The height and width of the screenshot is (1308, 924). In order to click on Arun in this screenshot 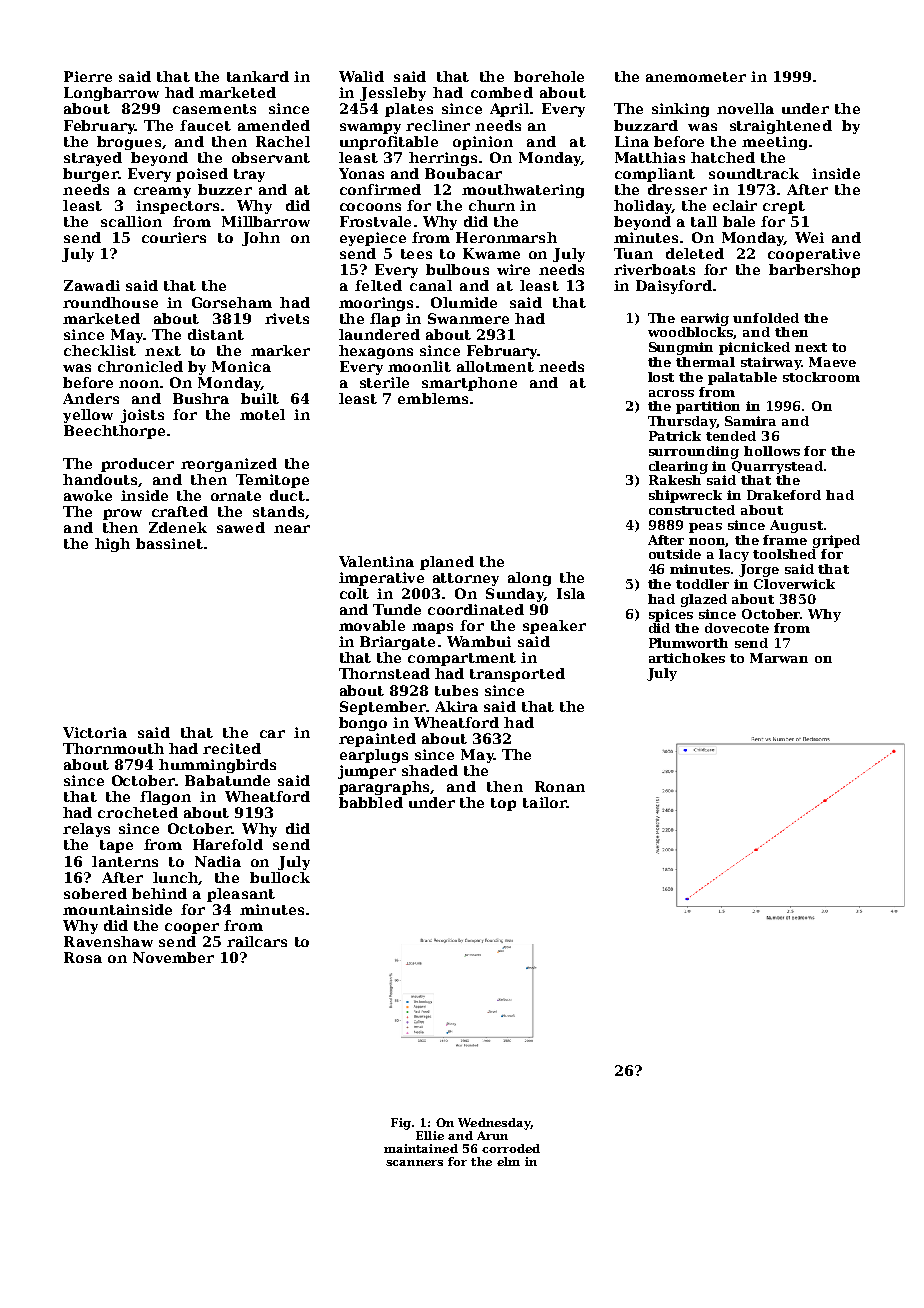, I will do `click(492, 1135)`.
